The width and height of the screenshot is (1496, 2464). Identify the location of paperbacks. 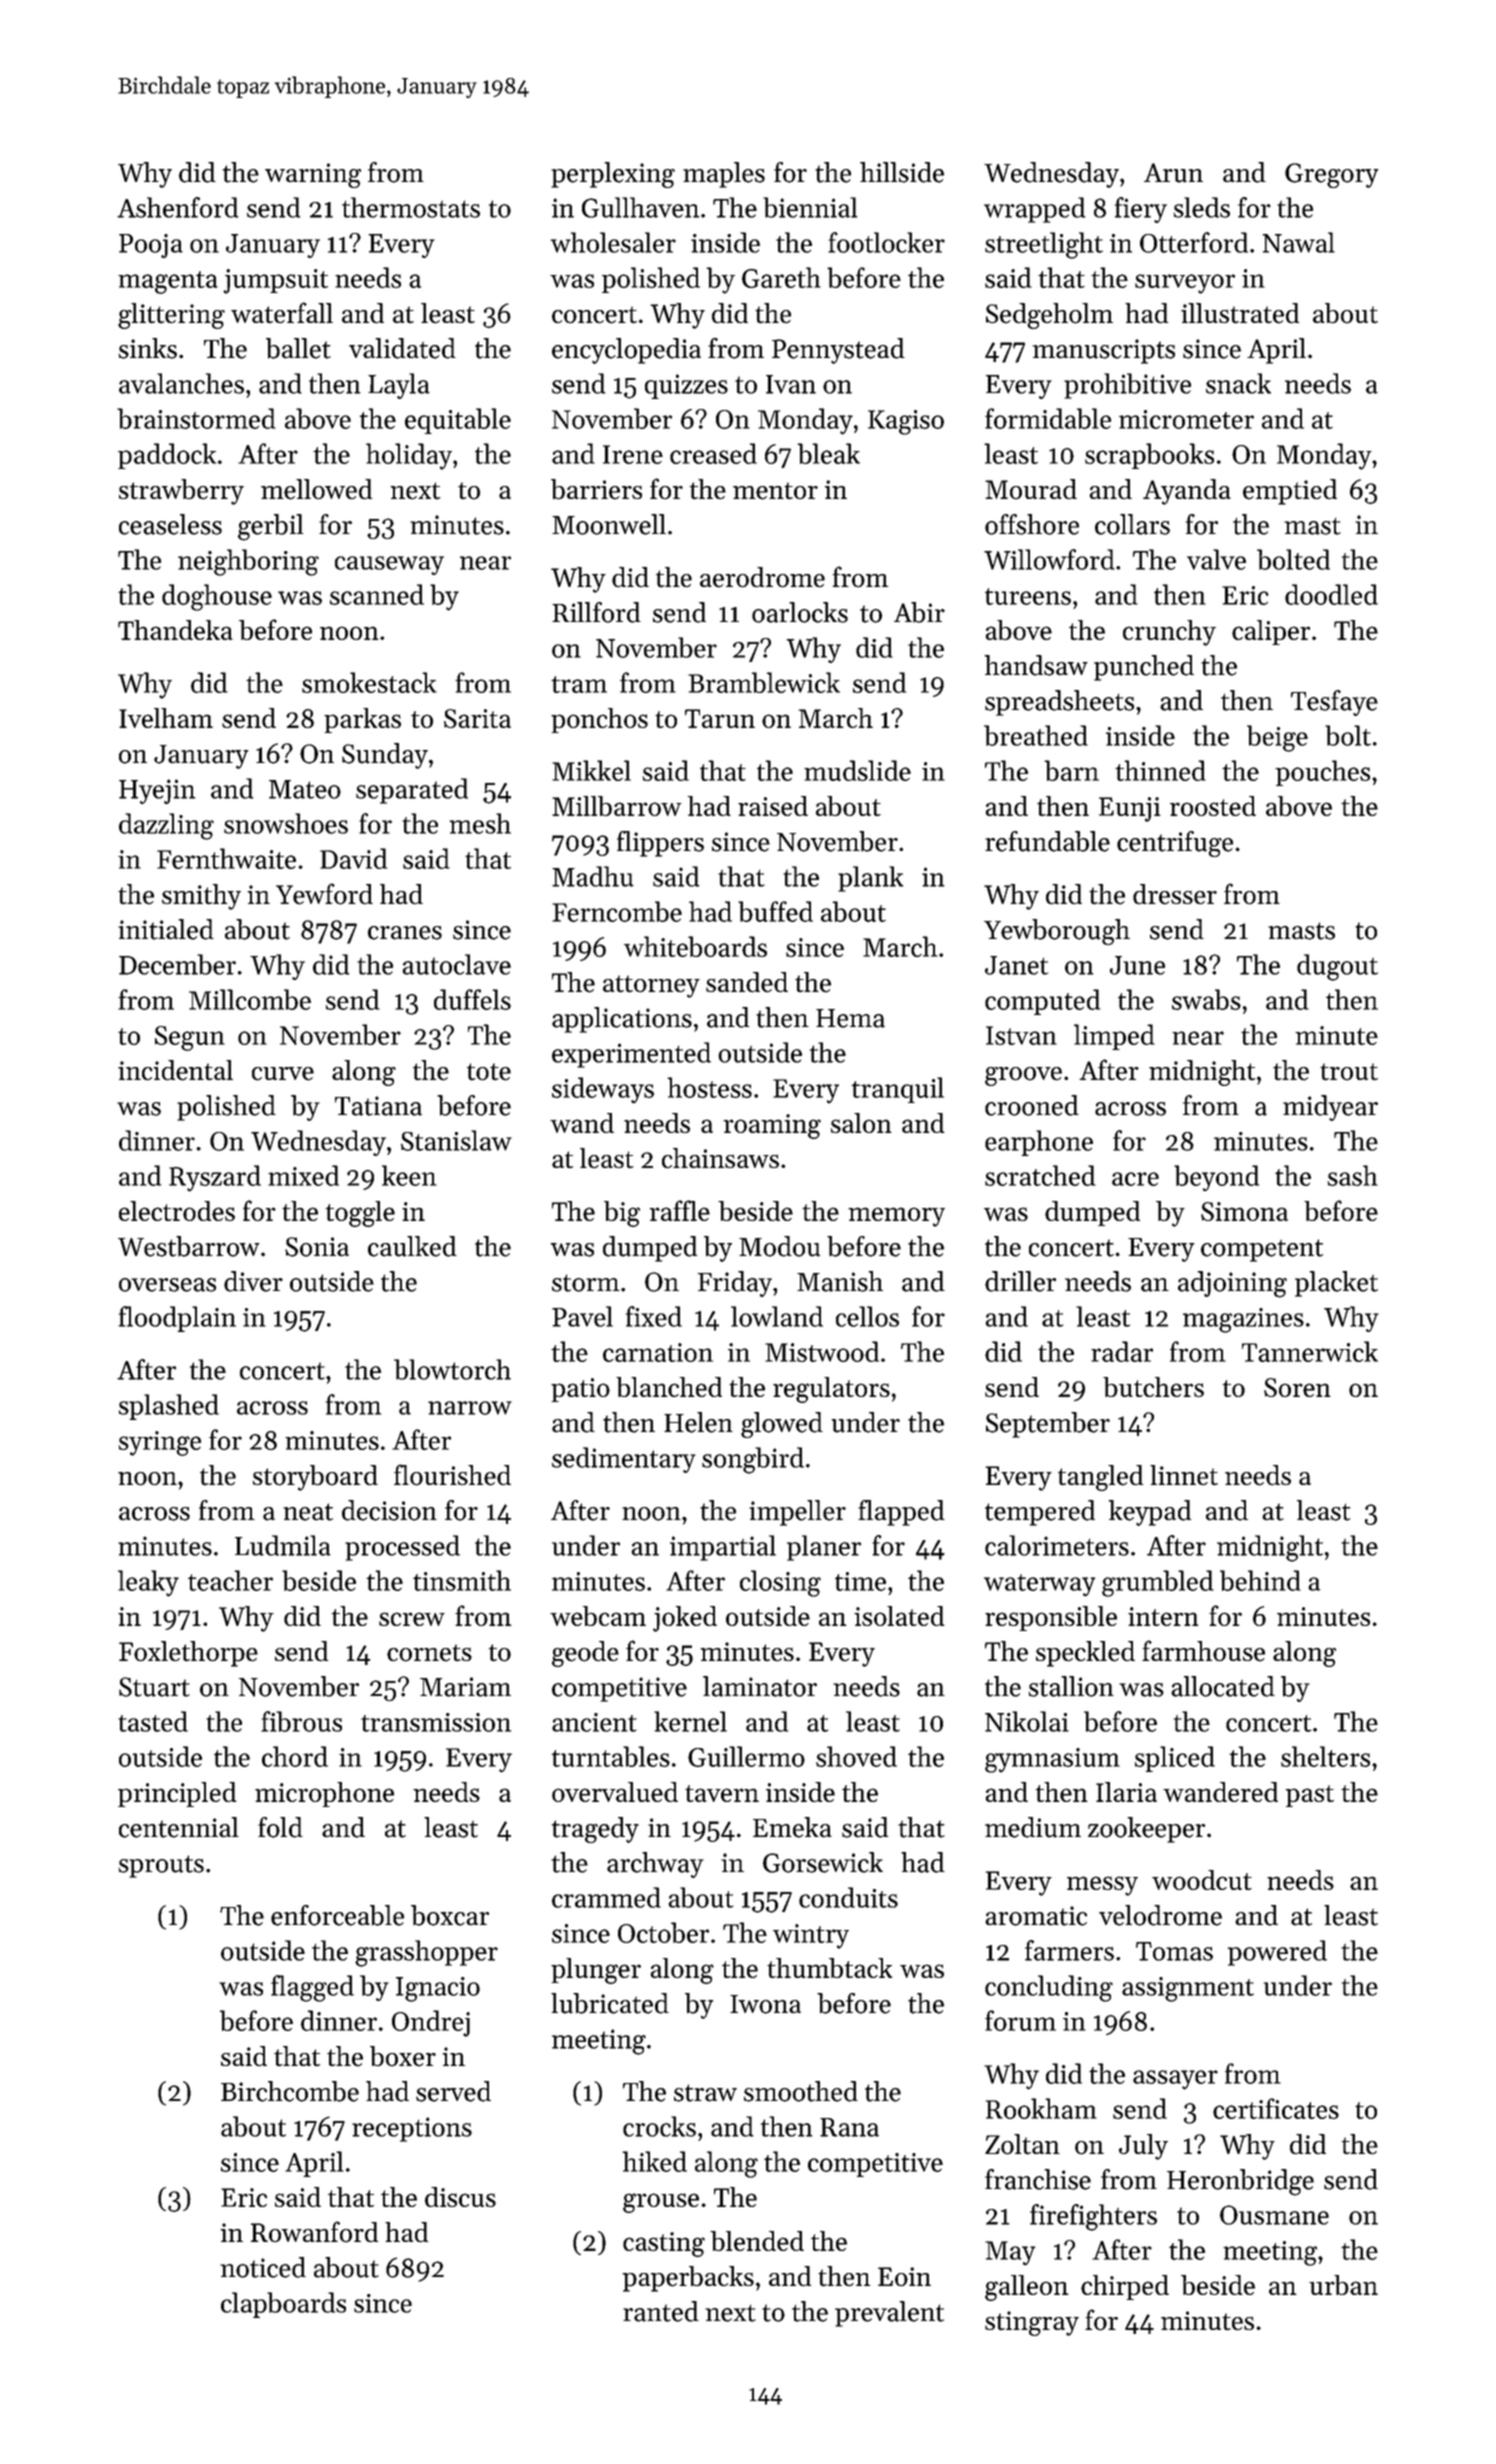
(688, 2279).
